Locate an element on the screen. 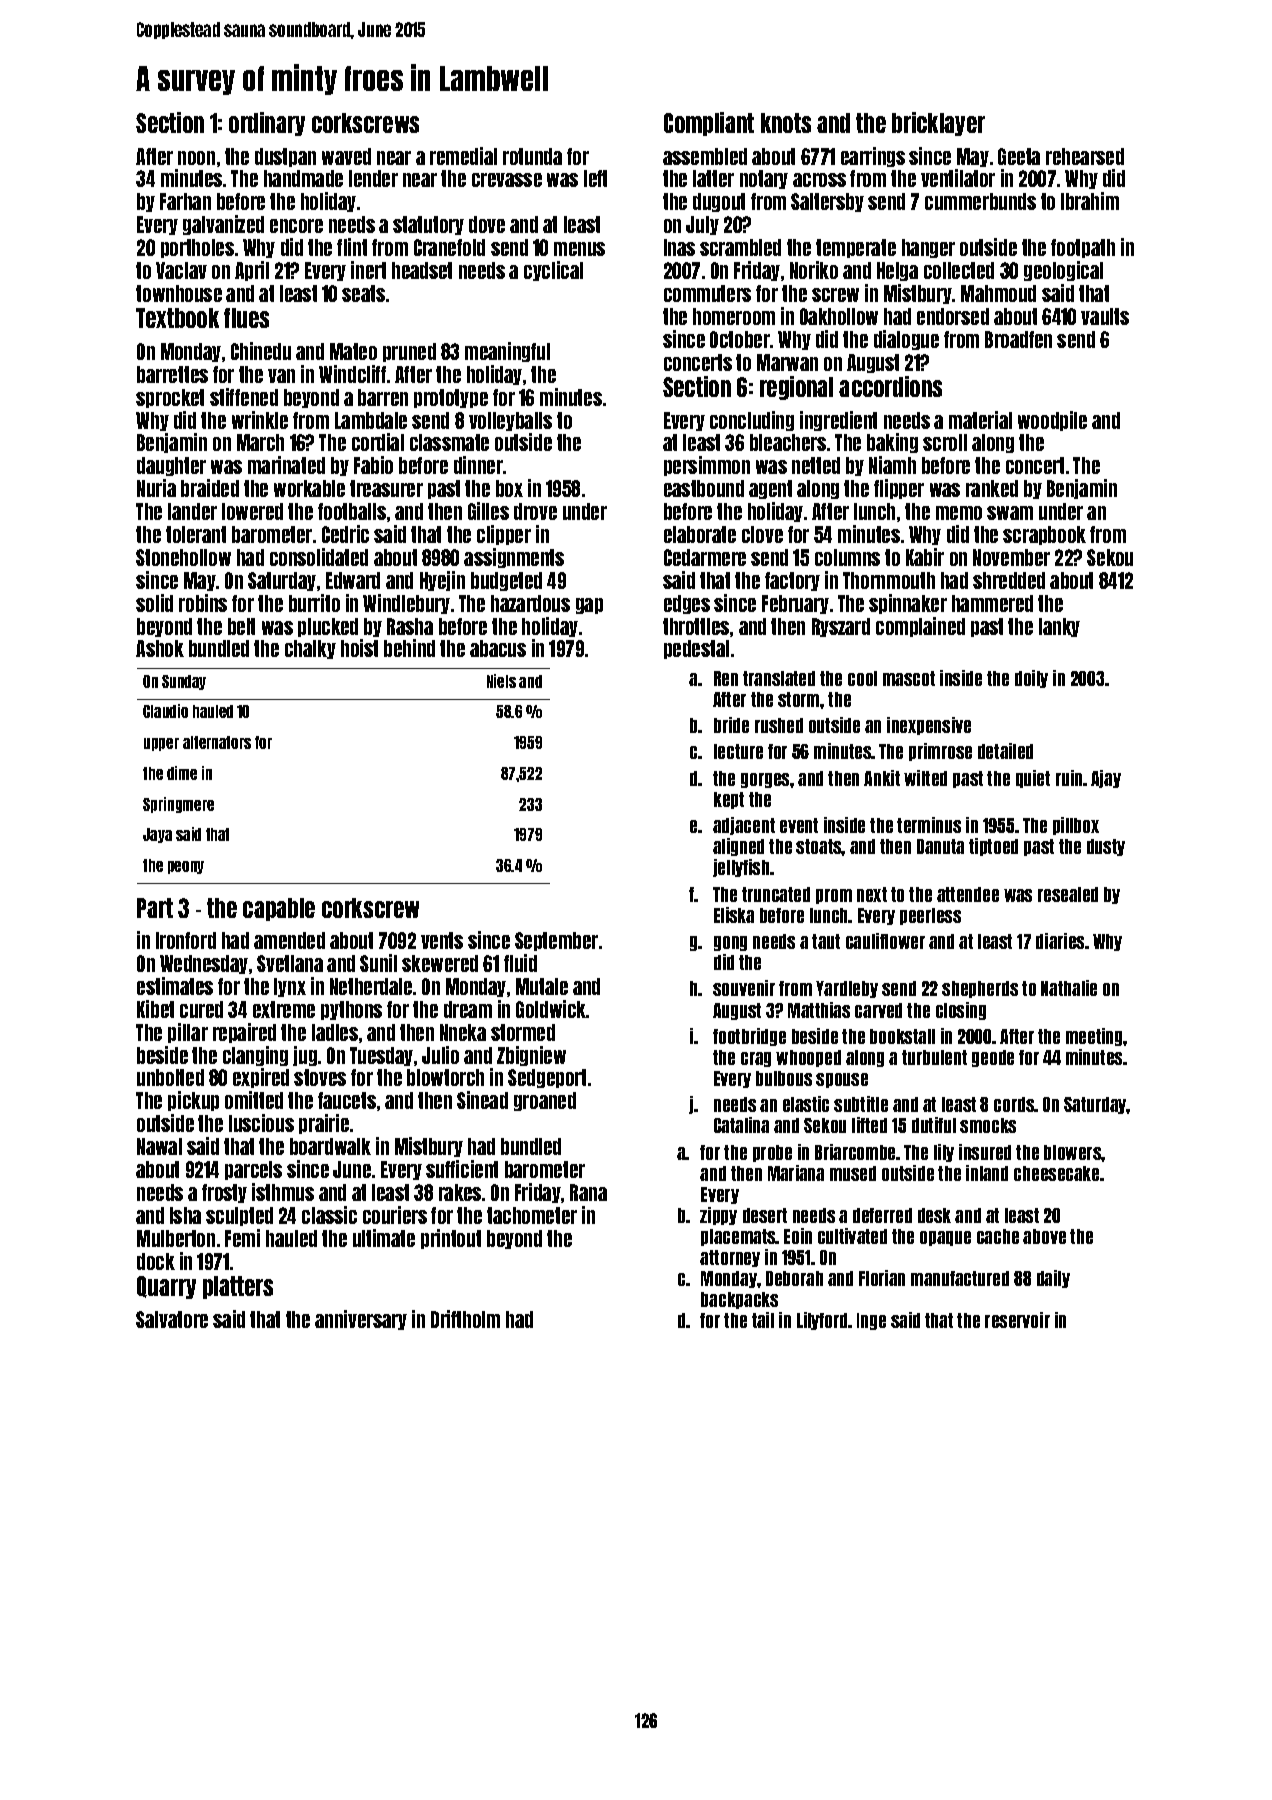  Inge is located at coordinates (871, 1321).
